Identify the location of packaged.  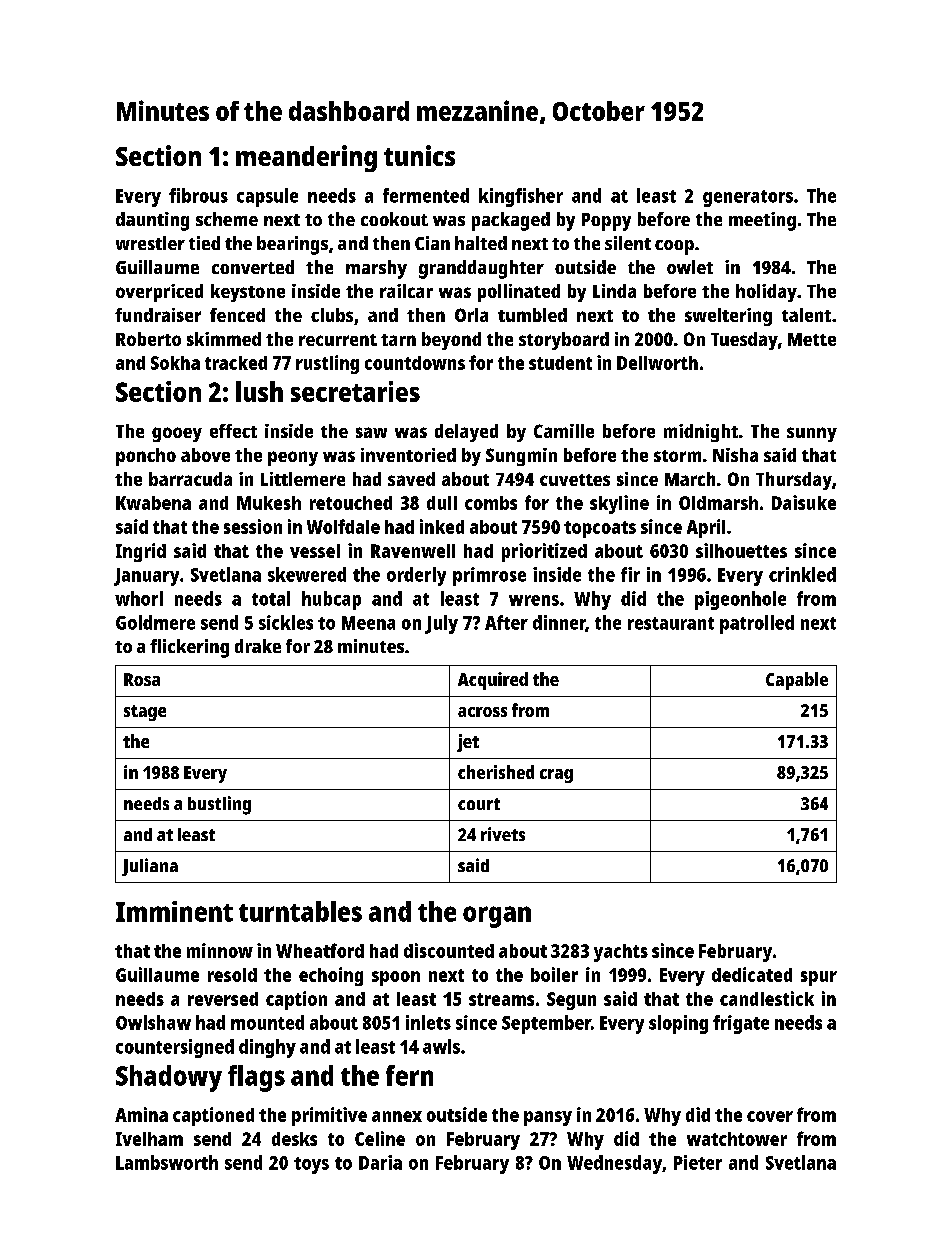
(511, 221).
